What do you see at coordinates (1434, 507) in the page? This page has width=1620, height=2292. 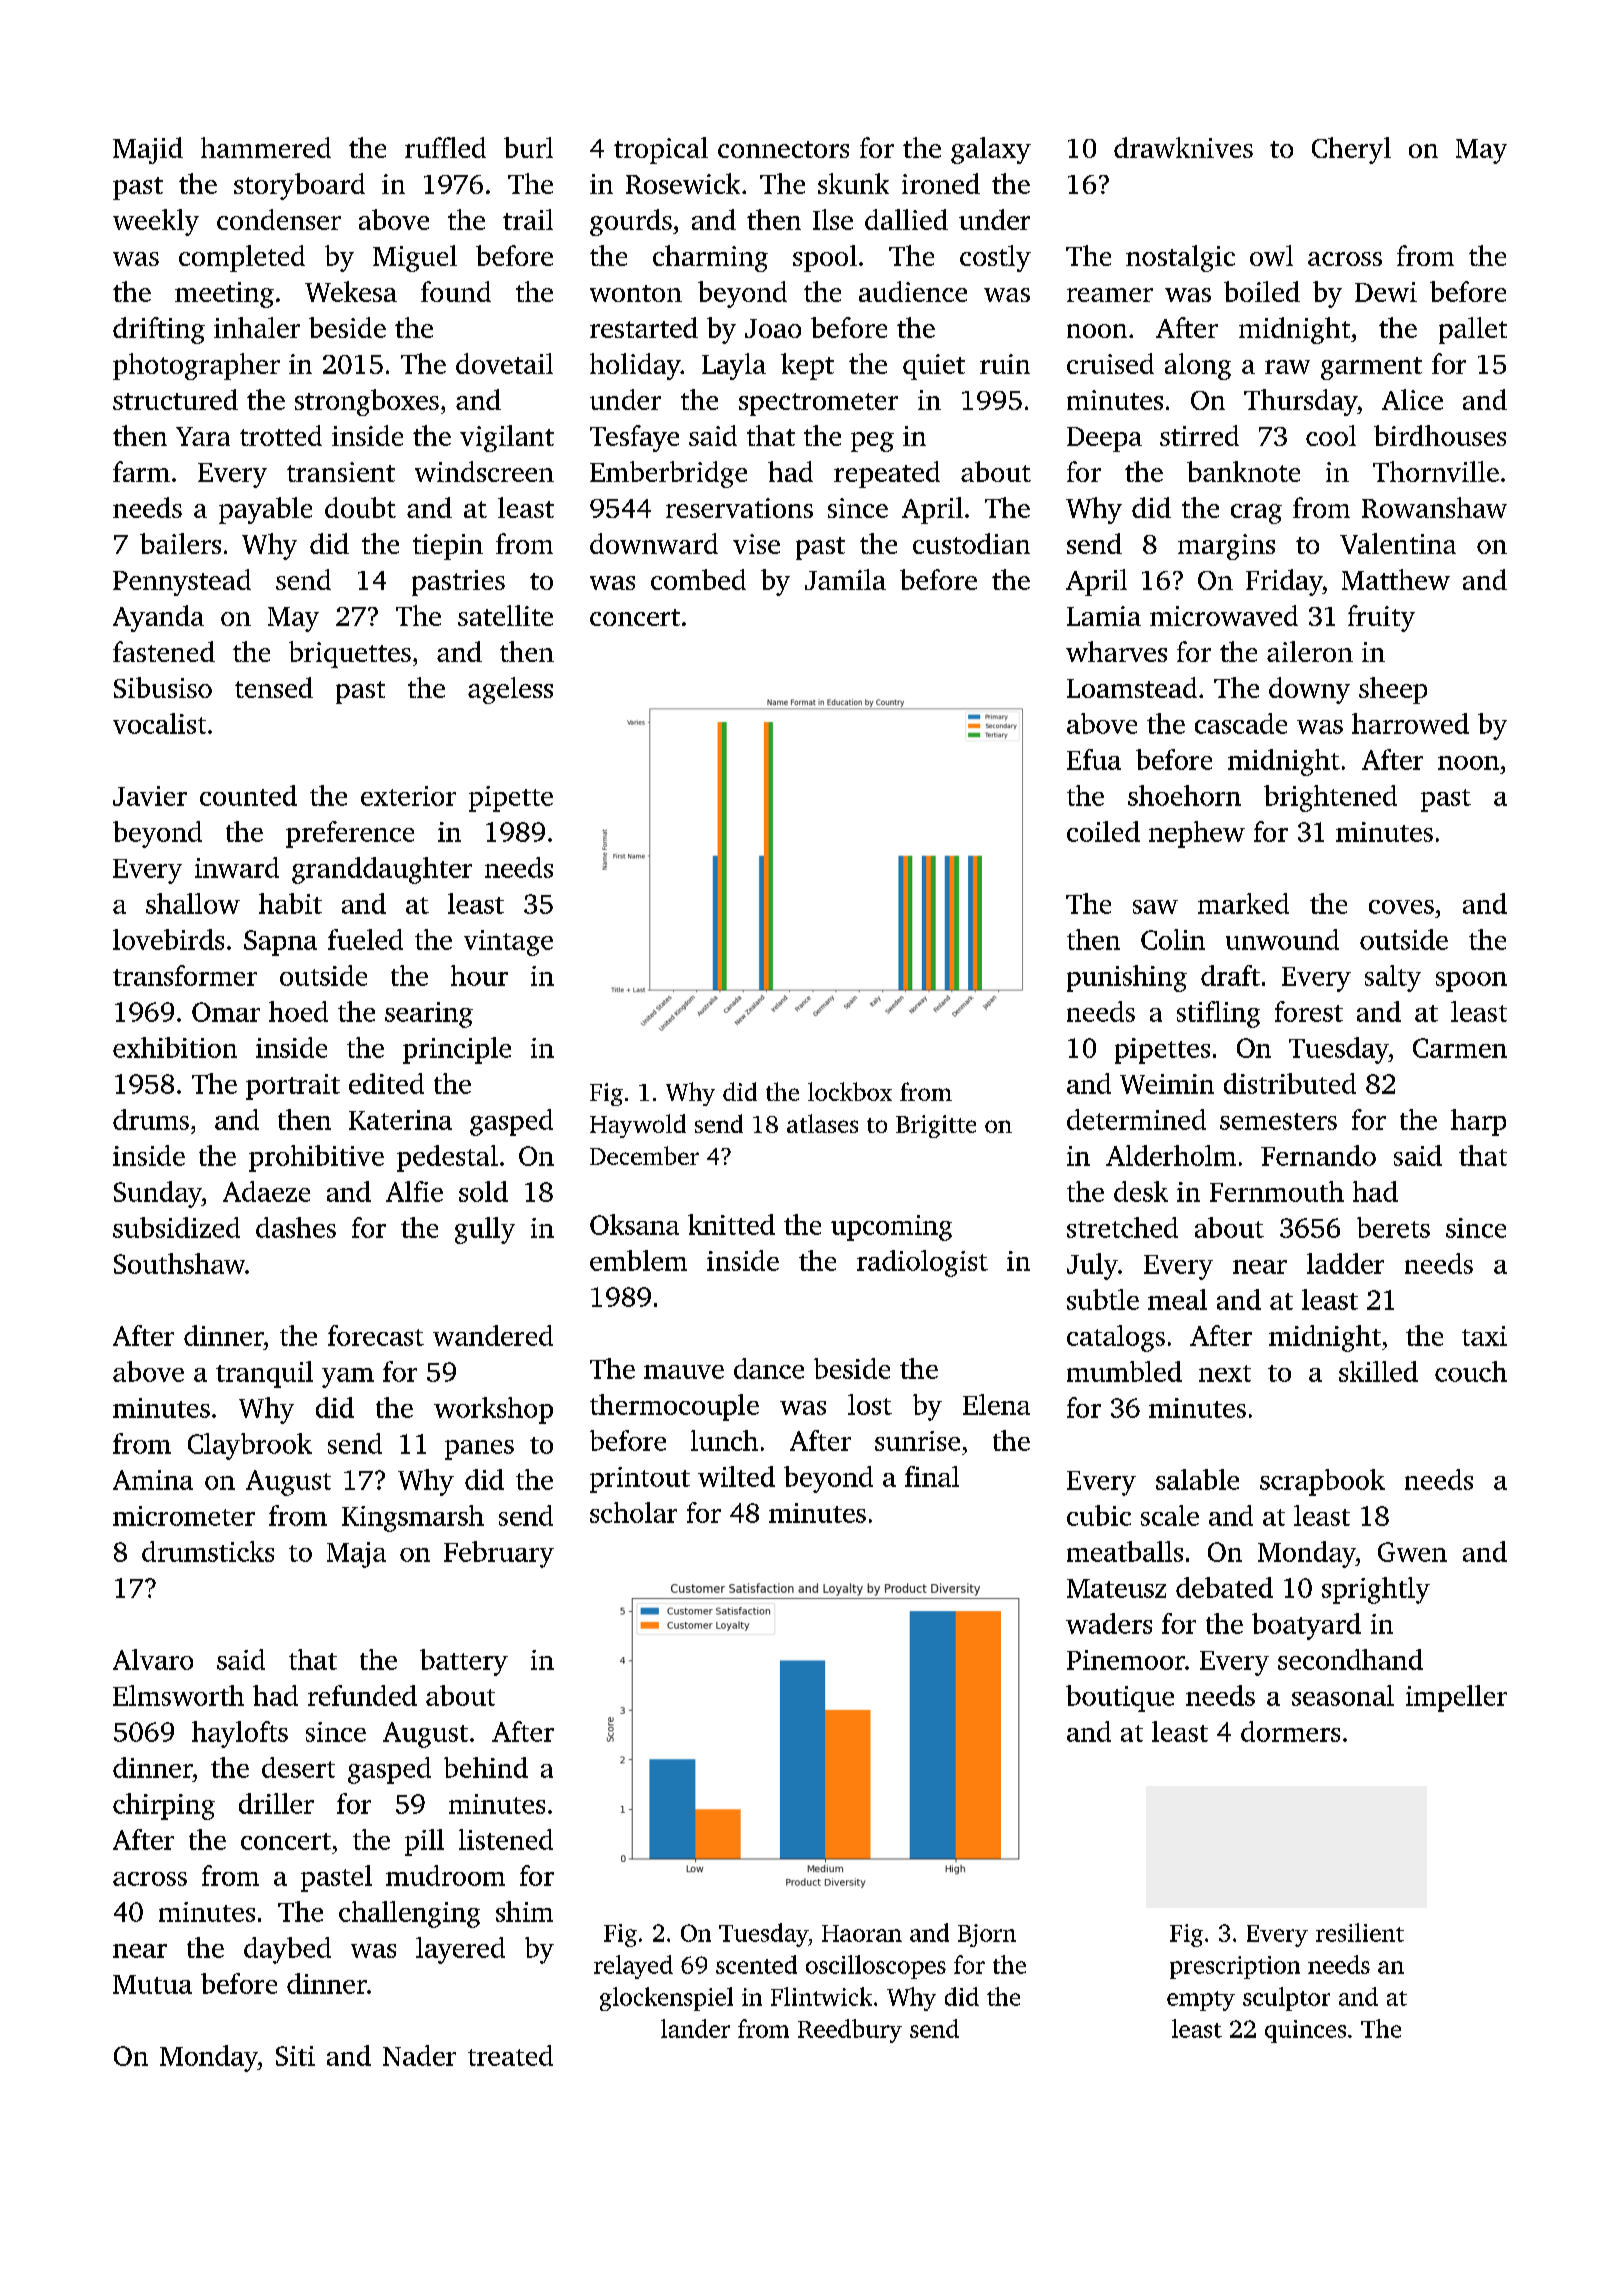 I see `Rowanshaw` at bounding box center [1434, 507].
